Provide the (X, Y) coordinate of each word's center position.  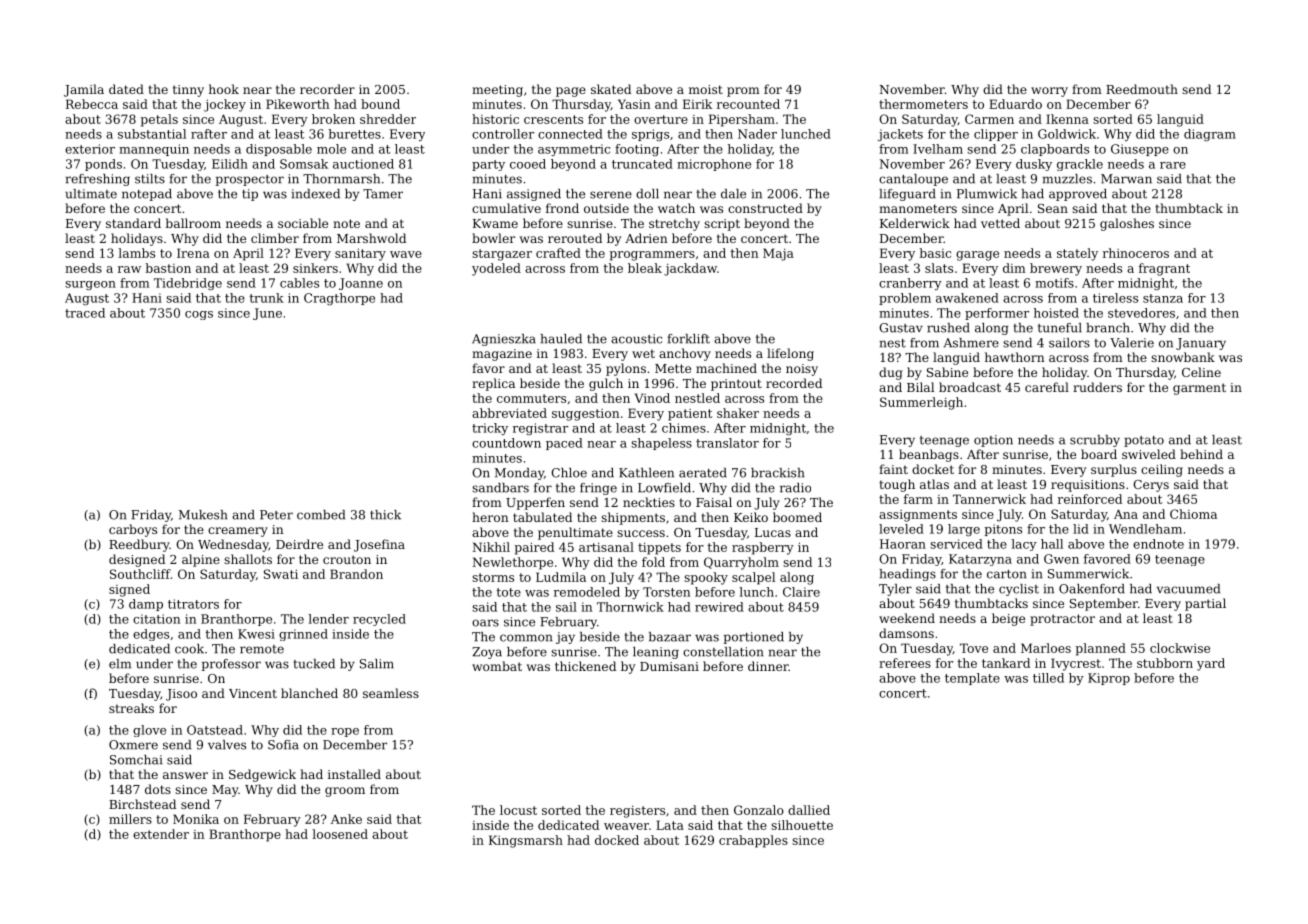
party (488, 165)
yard (1211, 664)
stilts (150, 179)
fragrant (1164, 269)
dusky (1034, 165)
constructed (765, 208)
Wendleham (1145, 529)
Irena (193, 253)
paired (534, 548)
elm (120, 664)
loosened (340, 834)
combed (321, 515)
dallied (809, 810)
